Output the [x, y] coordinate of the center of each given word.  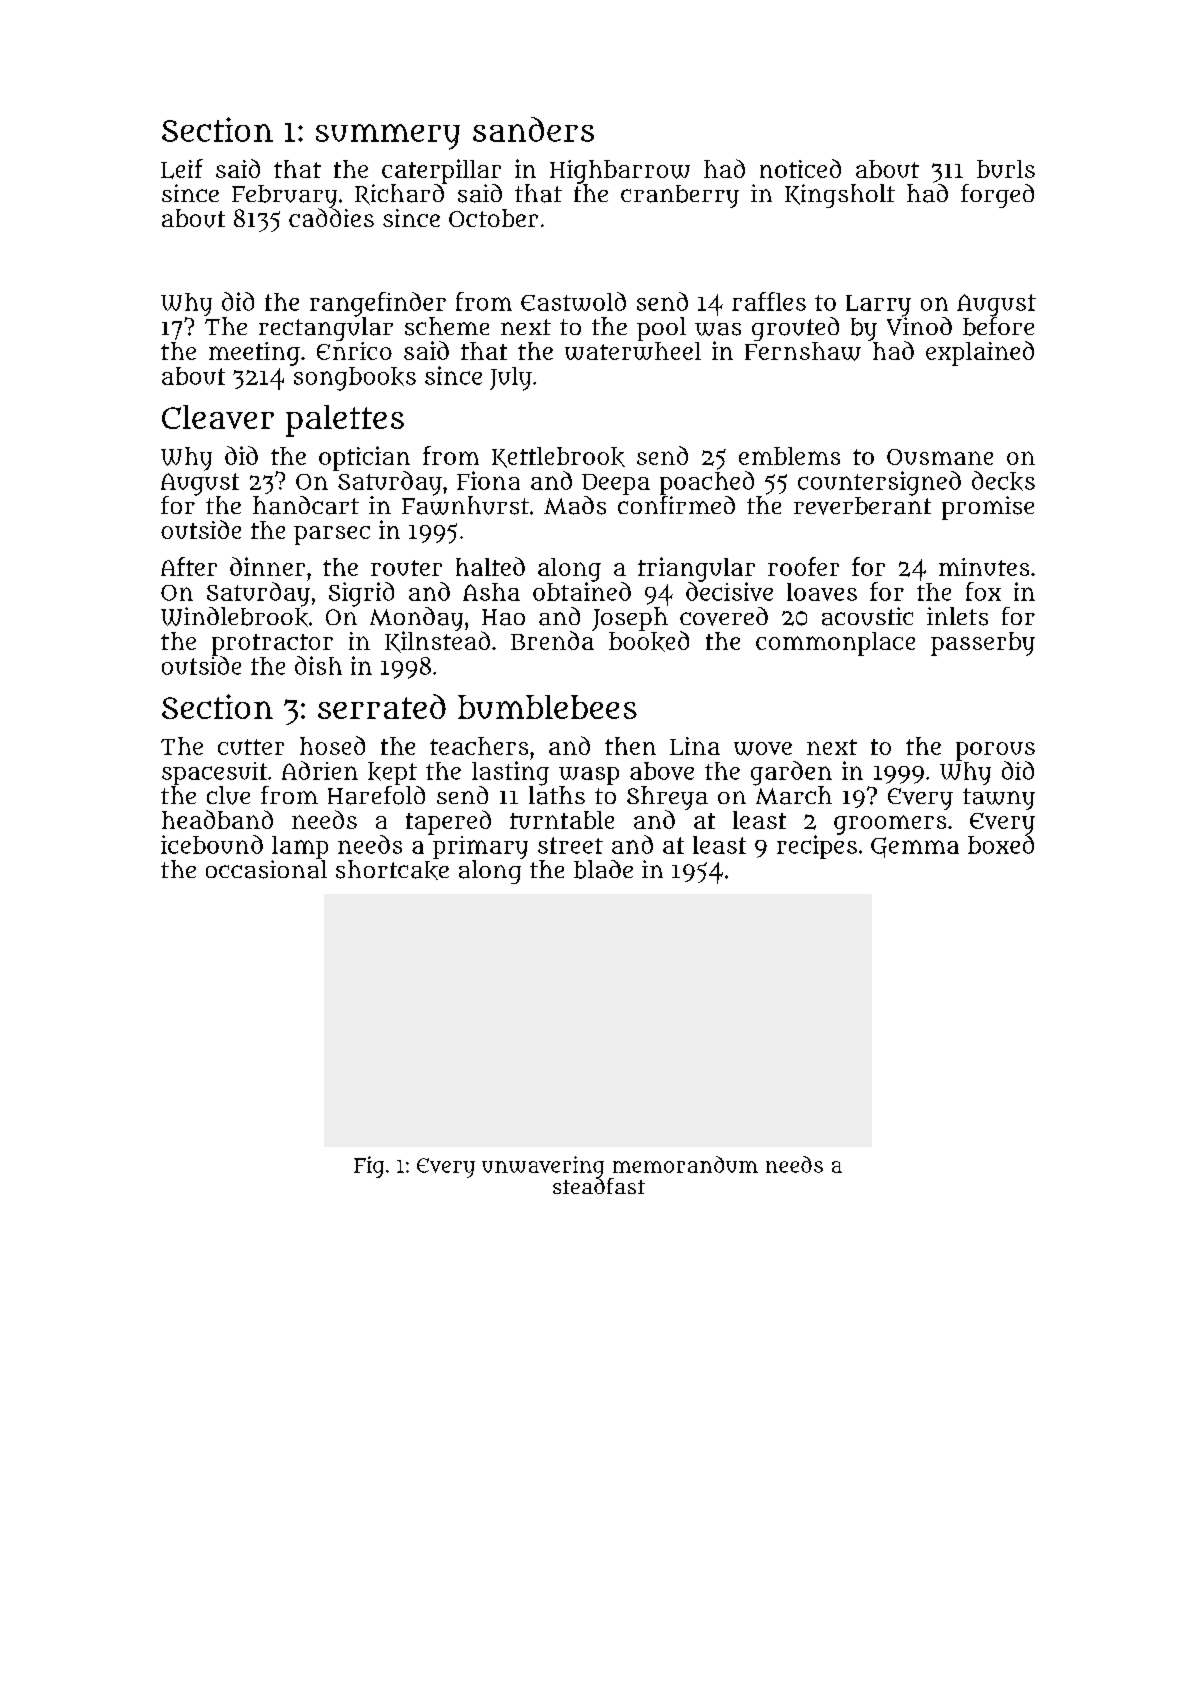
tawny [999, 799]
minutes [984, 567]
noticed [800, 168]
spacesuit [214, 773]
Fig [369, 1167]
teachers [479, 746]
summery [388, 137]
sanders [533, 129]
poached [707, 483]
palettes [345, 421]
